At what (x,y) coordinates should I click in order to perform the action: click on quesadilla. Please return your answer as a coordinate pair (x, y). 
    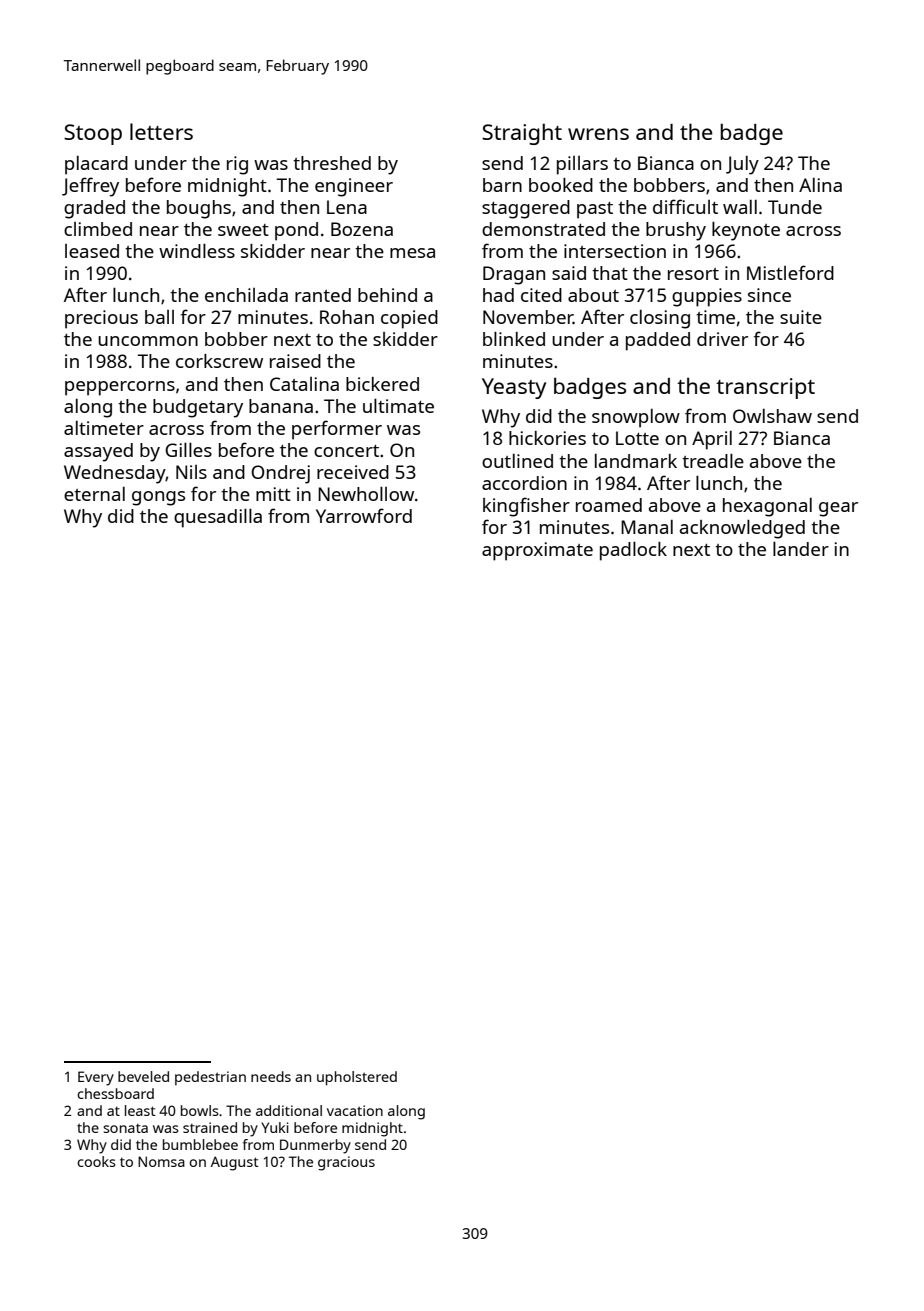
    Looking at the image, I should click on (218, 518).
